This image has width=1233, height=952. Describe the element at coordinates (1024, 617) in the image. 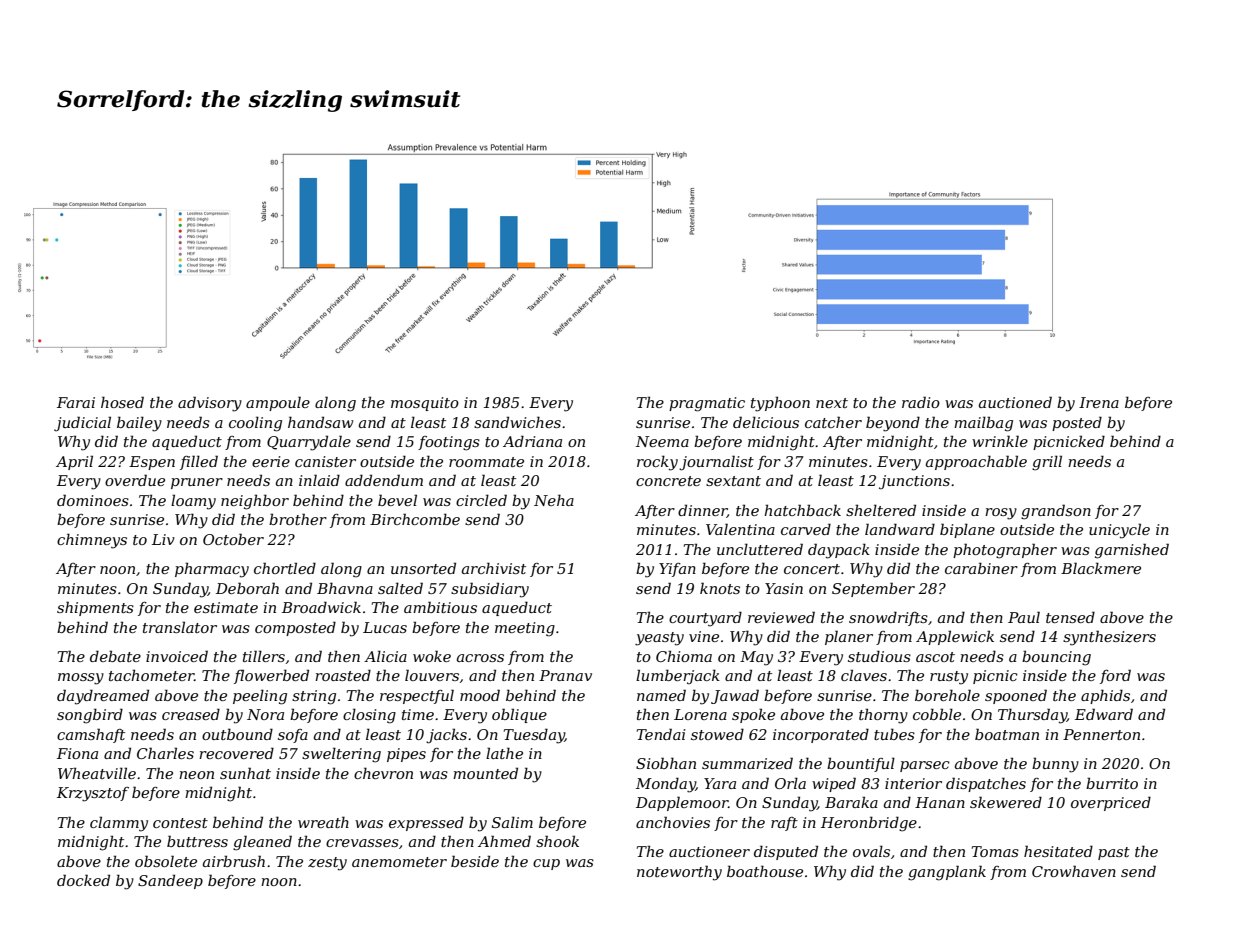

I see `Paul` at that location.
